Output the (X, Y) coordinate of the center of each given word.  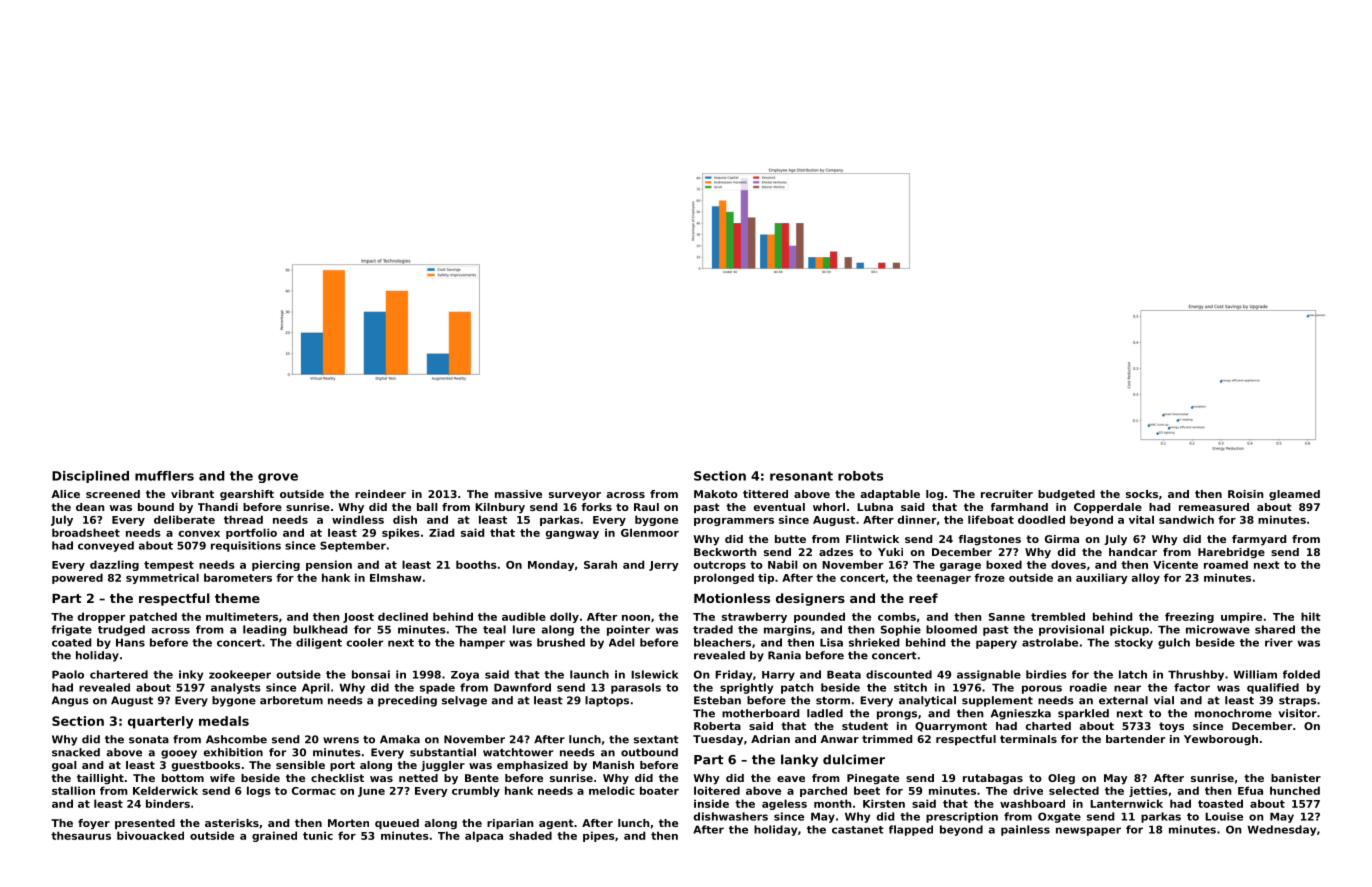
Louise (1224, 816)
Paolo (68, 674)
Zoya (465, 676)
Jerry (664, 566)
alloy (1146, 578)
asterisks (232, 823)
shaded (530, 835)
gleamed (1294, 495)
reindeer (380, 494)
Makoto (716, 494)
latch (1133, 674)
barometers (238, 577)
